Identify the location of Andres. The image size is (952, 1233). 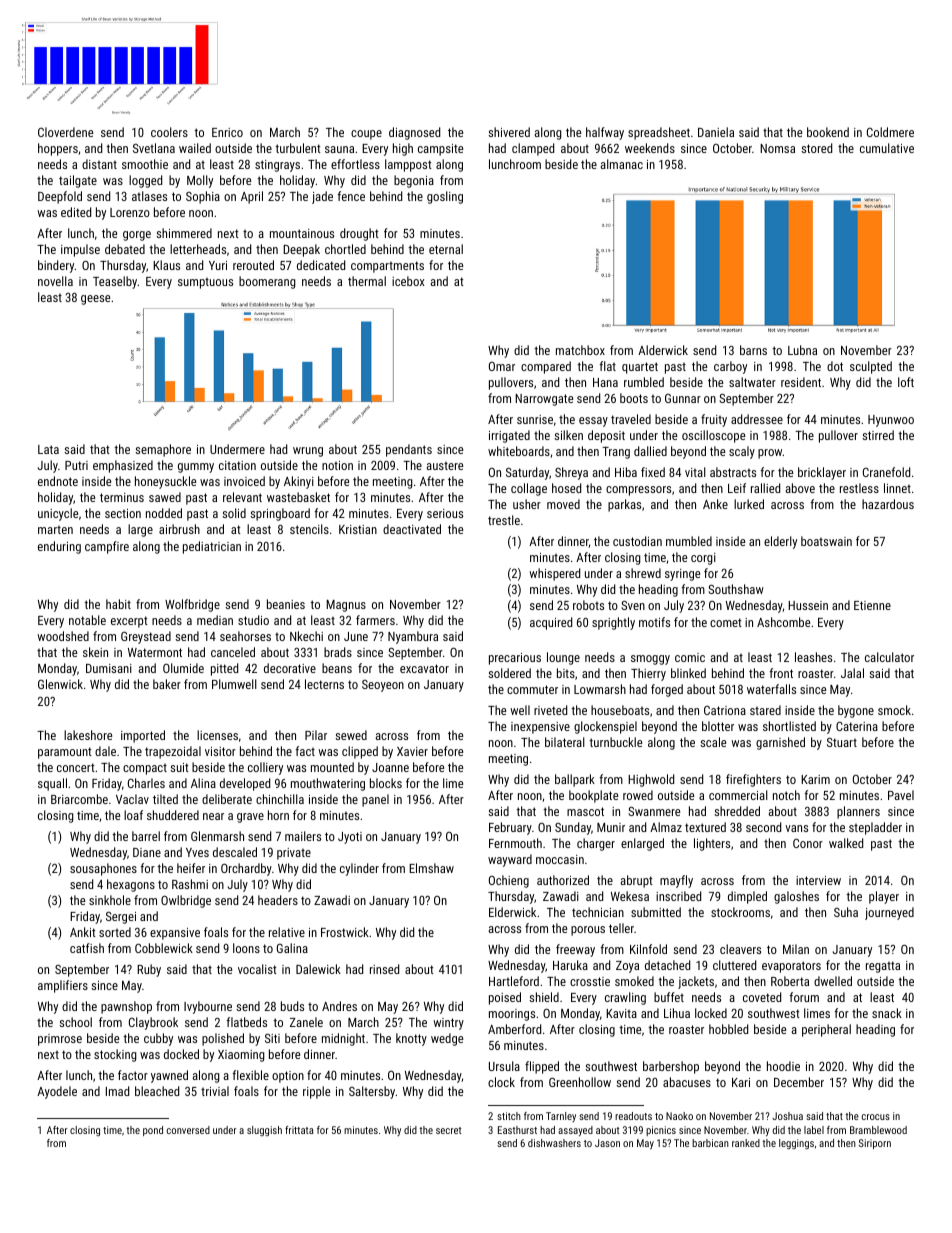
(339, 1006).
